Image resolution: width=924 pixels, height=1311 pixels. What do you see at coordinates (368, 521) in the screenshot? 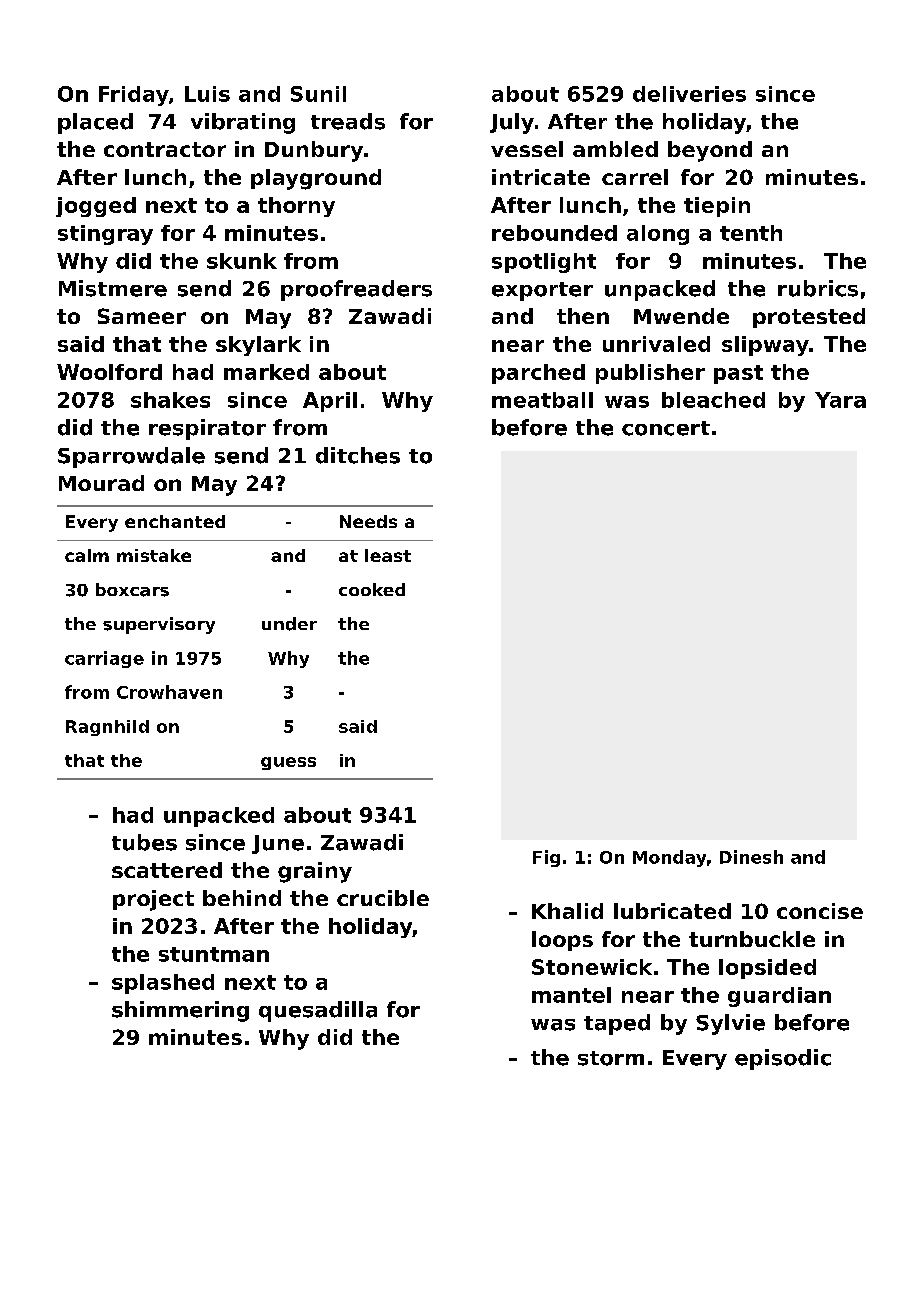
I see `Needs` at bounding box center [368, 521].
